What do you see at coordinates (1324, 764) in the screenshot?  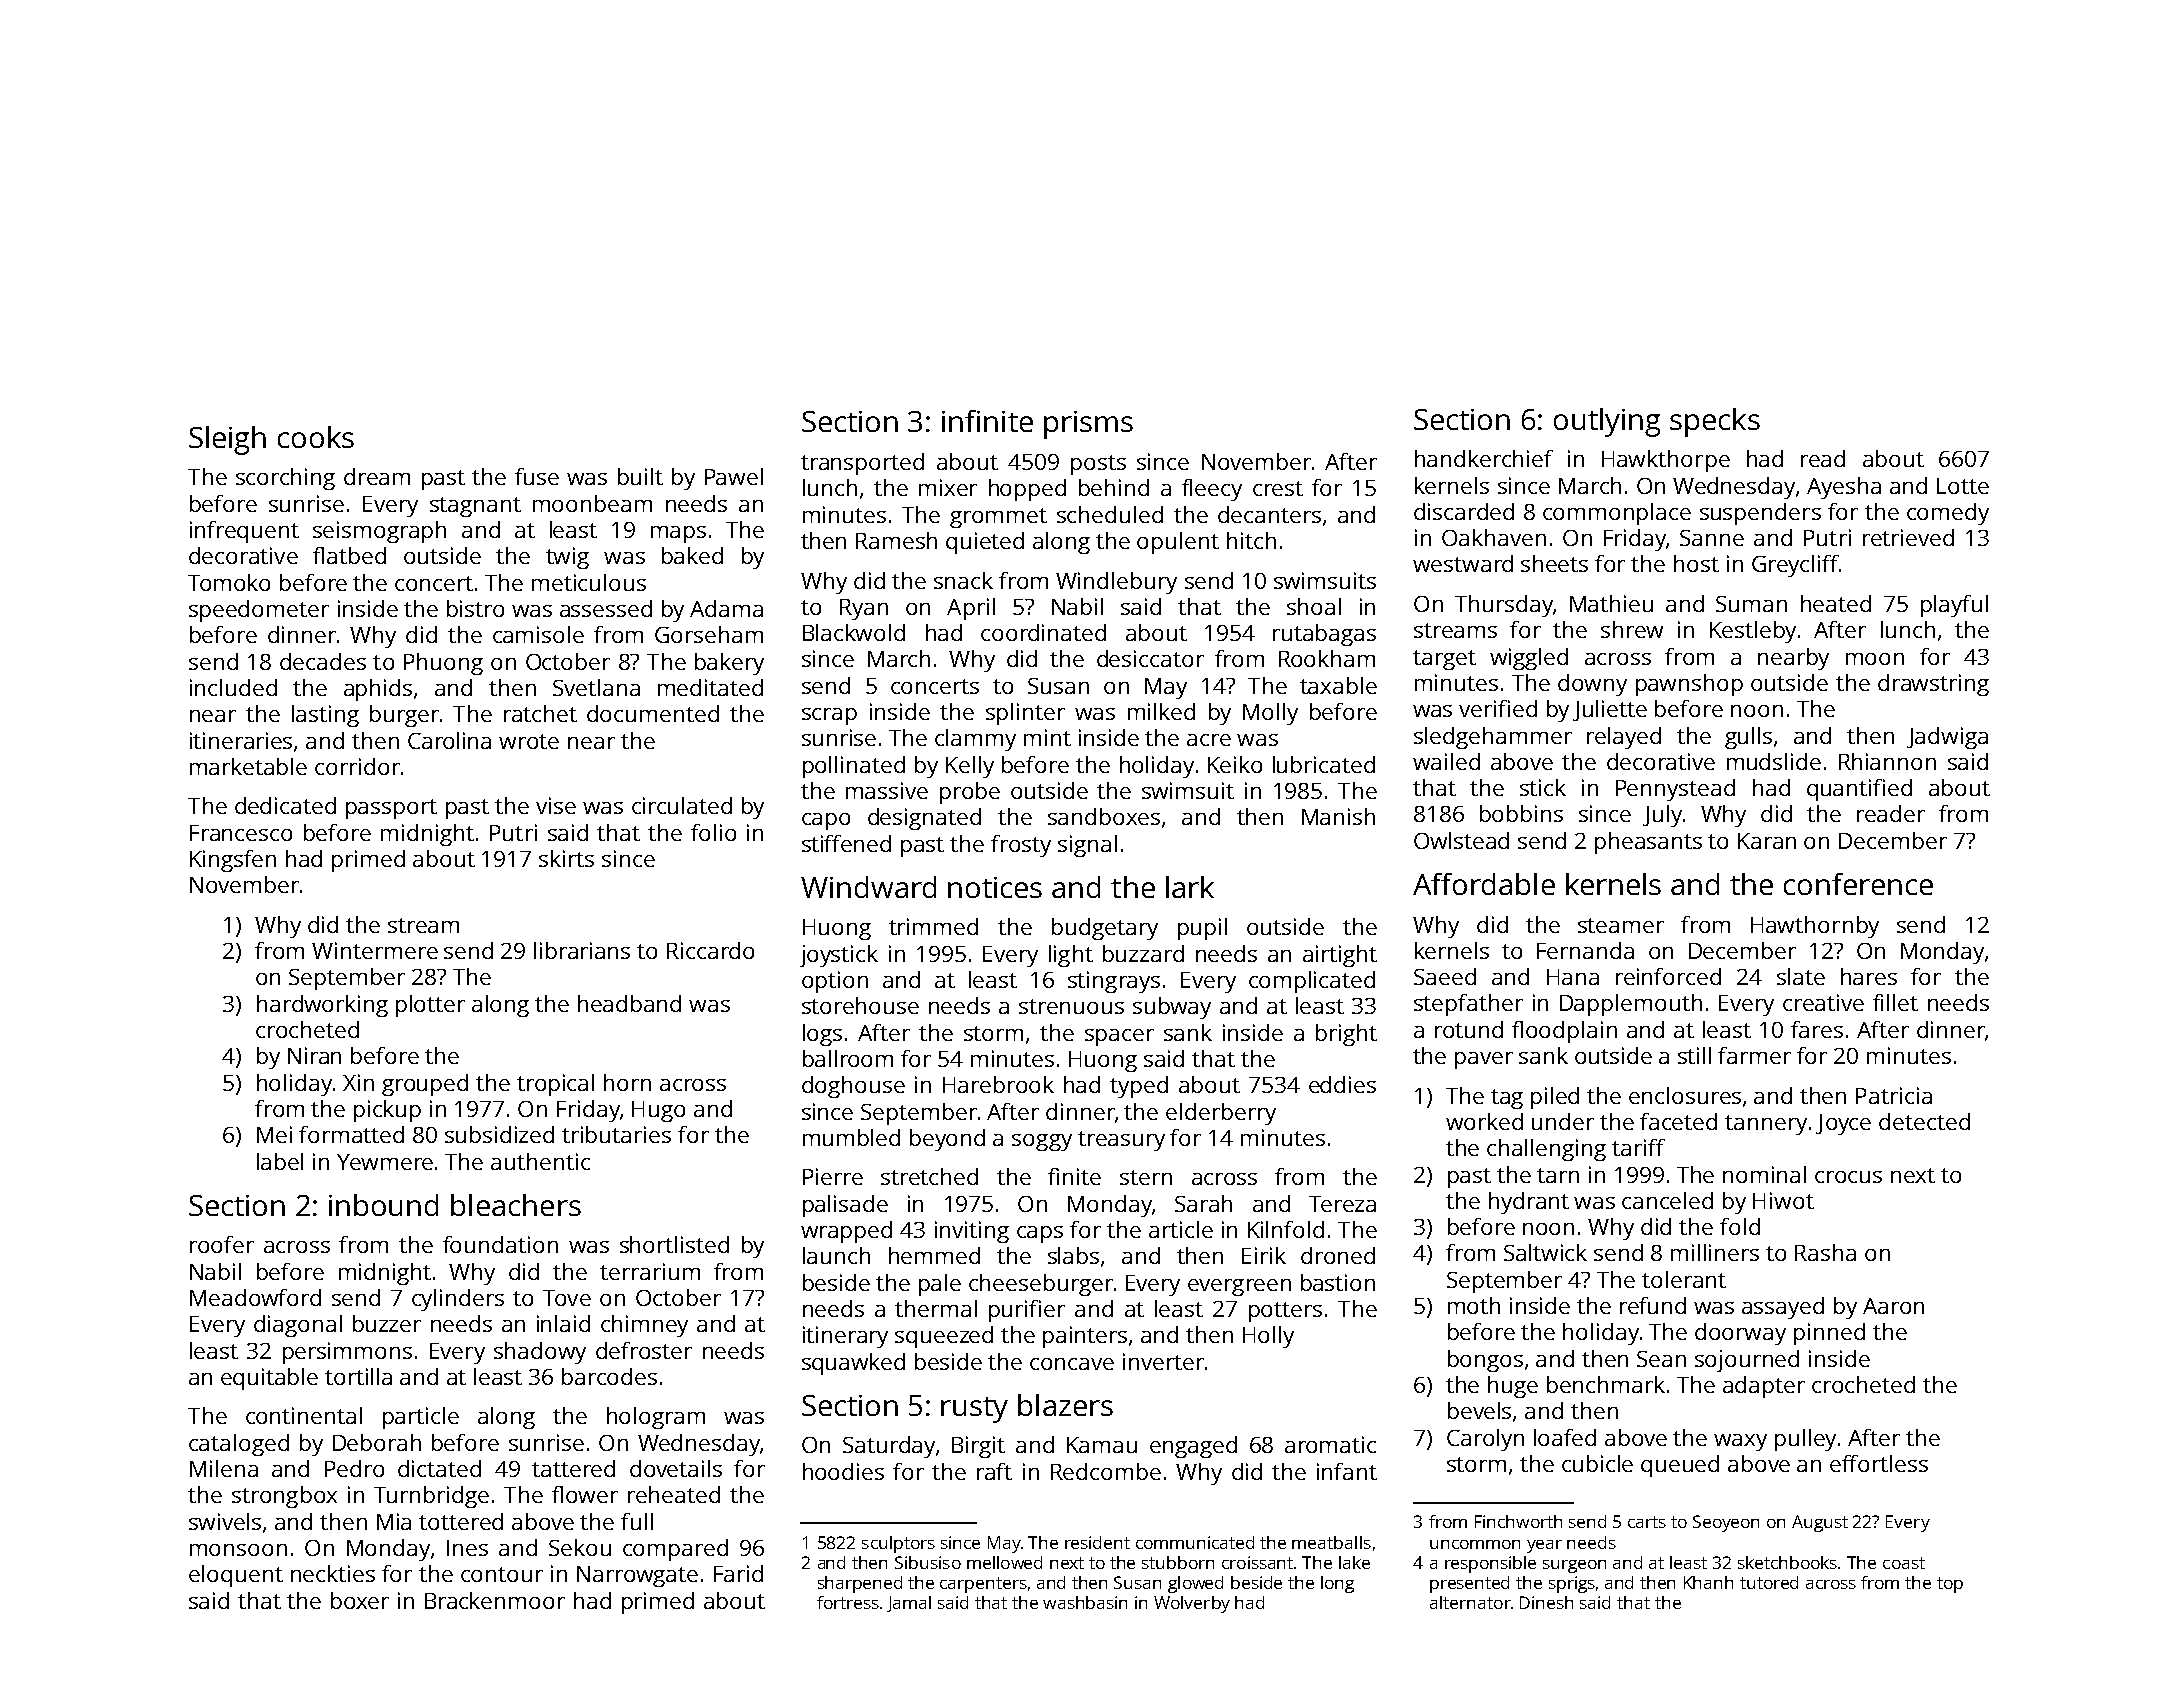 I see `lubricated` at bounding box center [1324, 764].
